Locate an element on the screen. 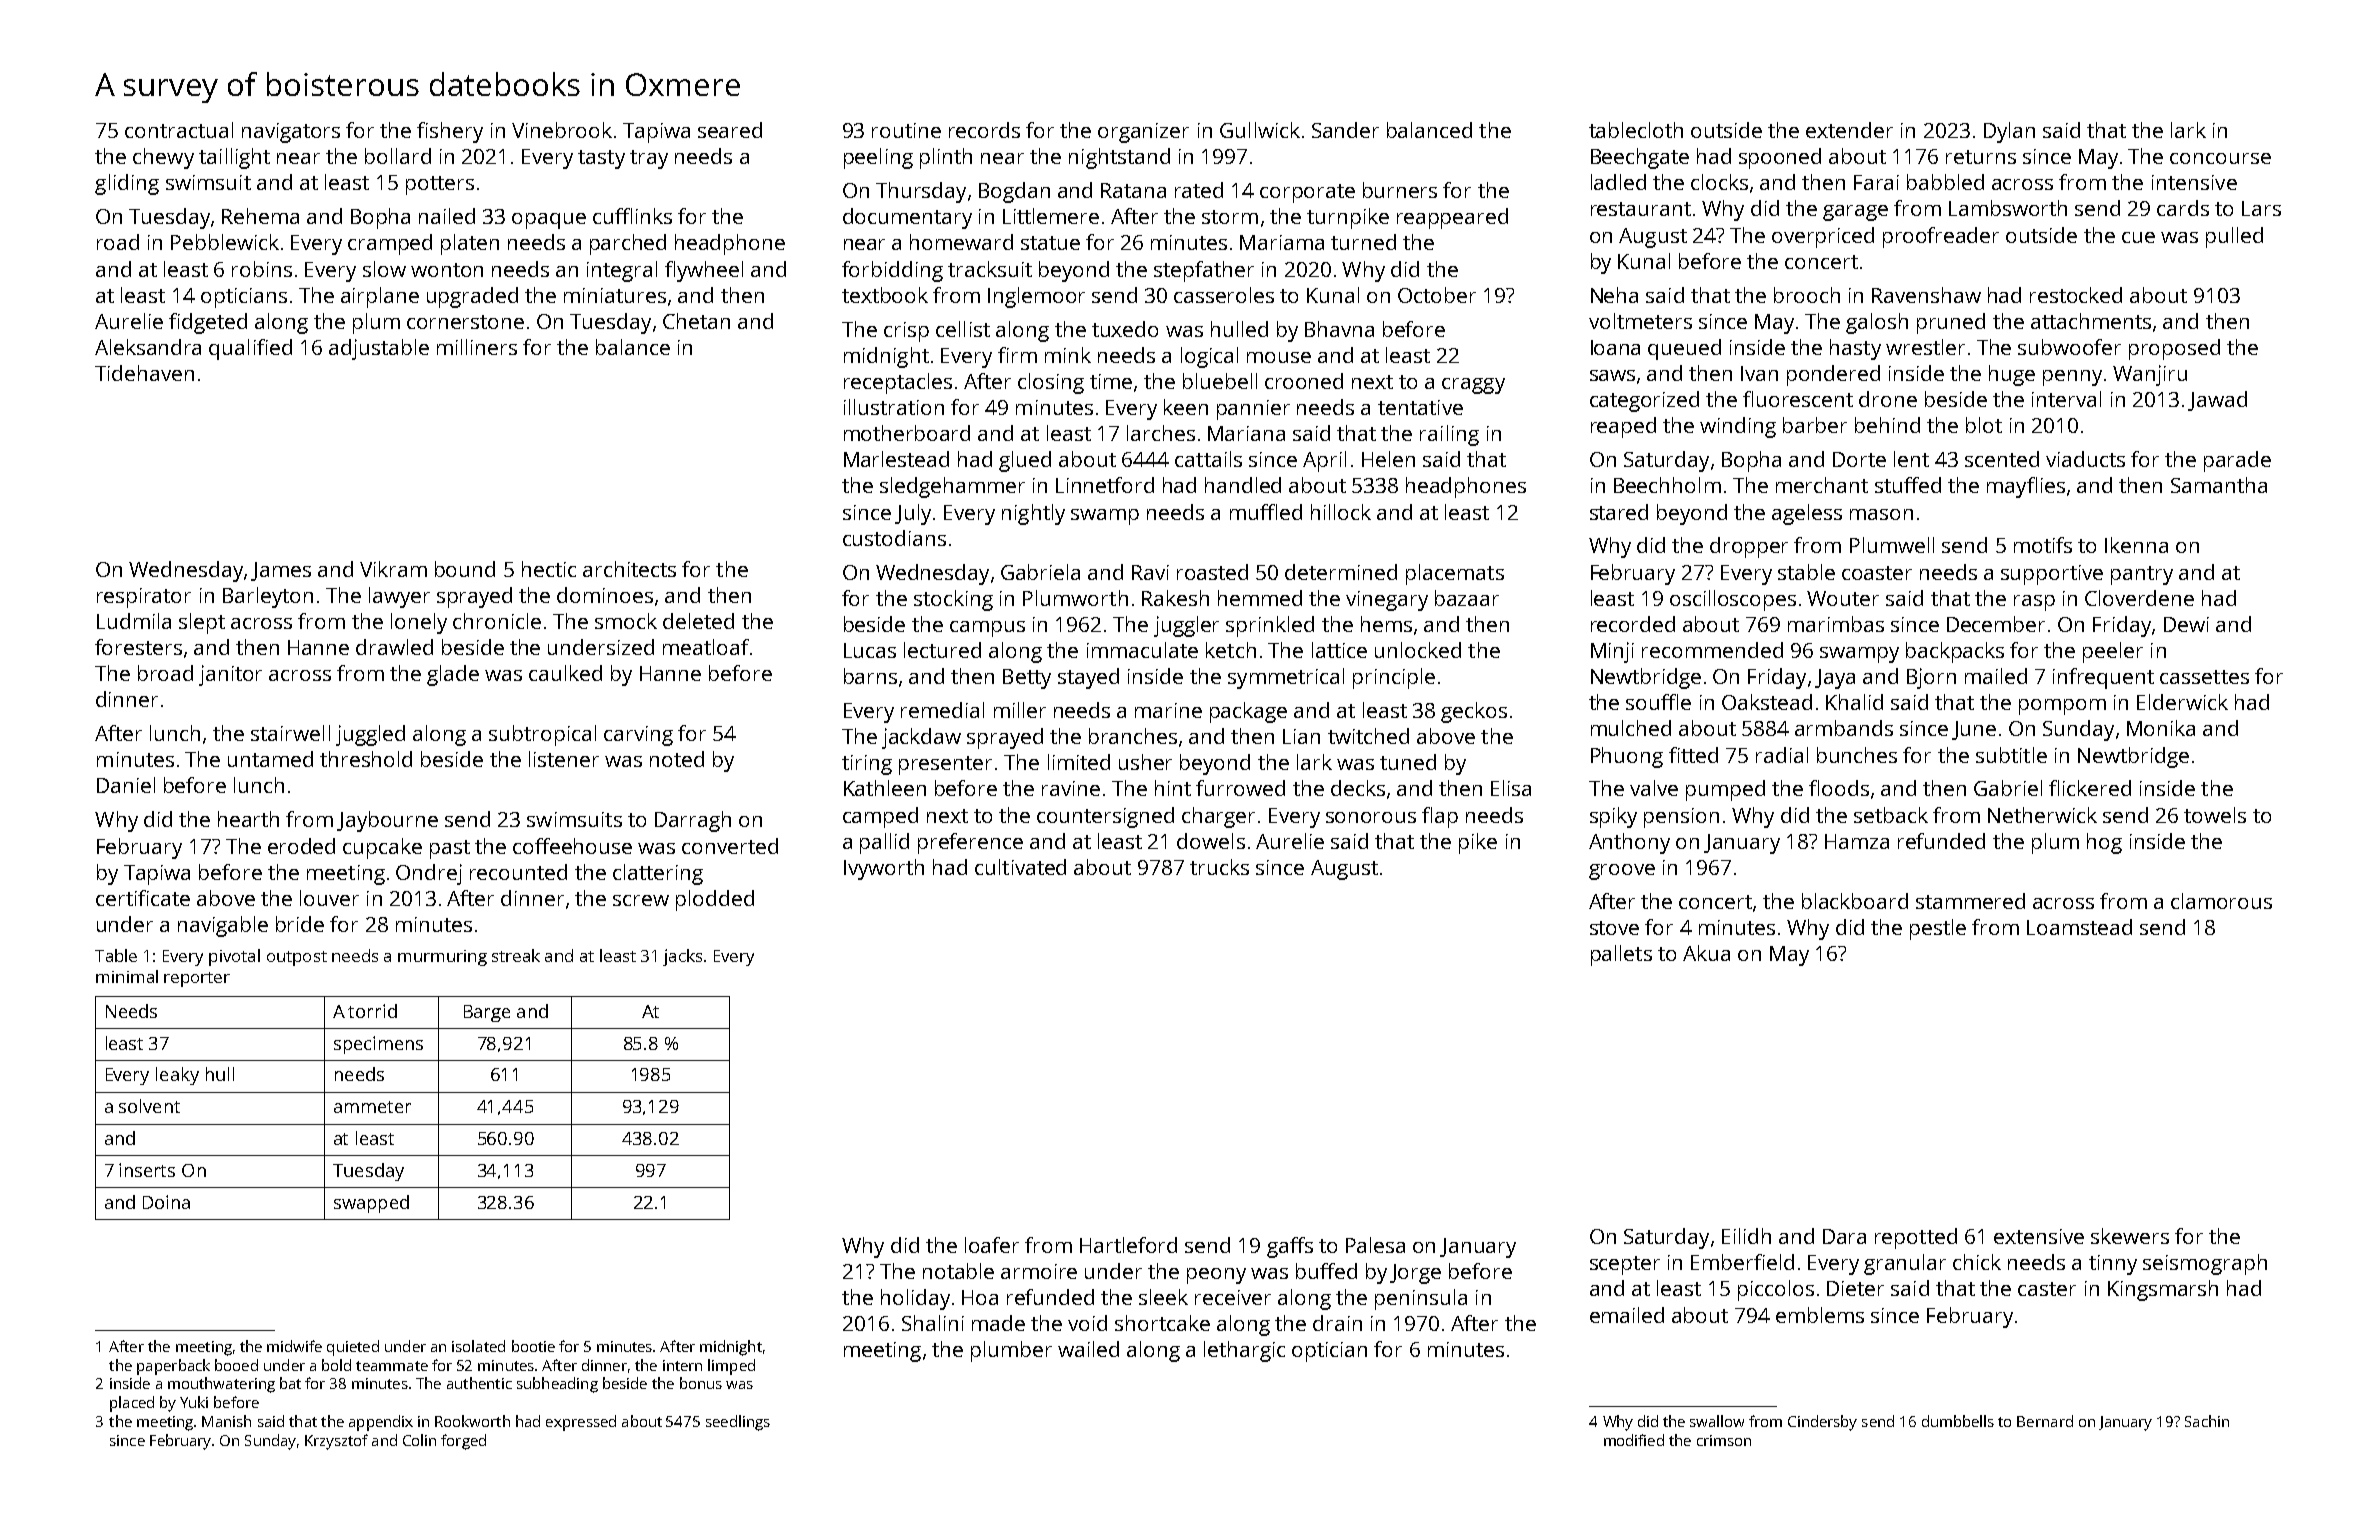  slept is located at coordinates (202, 623).
